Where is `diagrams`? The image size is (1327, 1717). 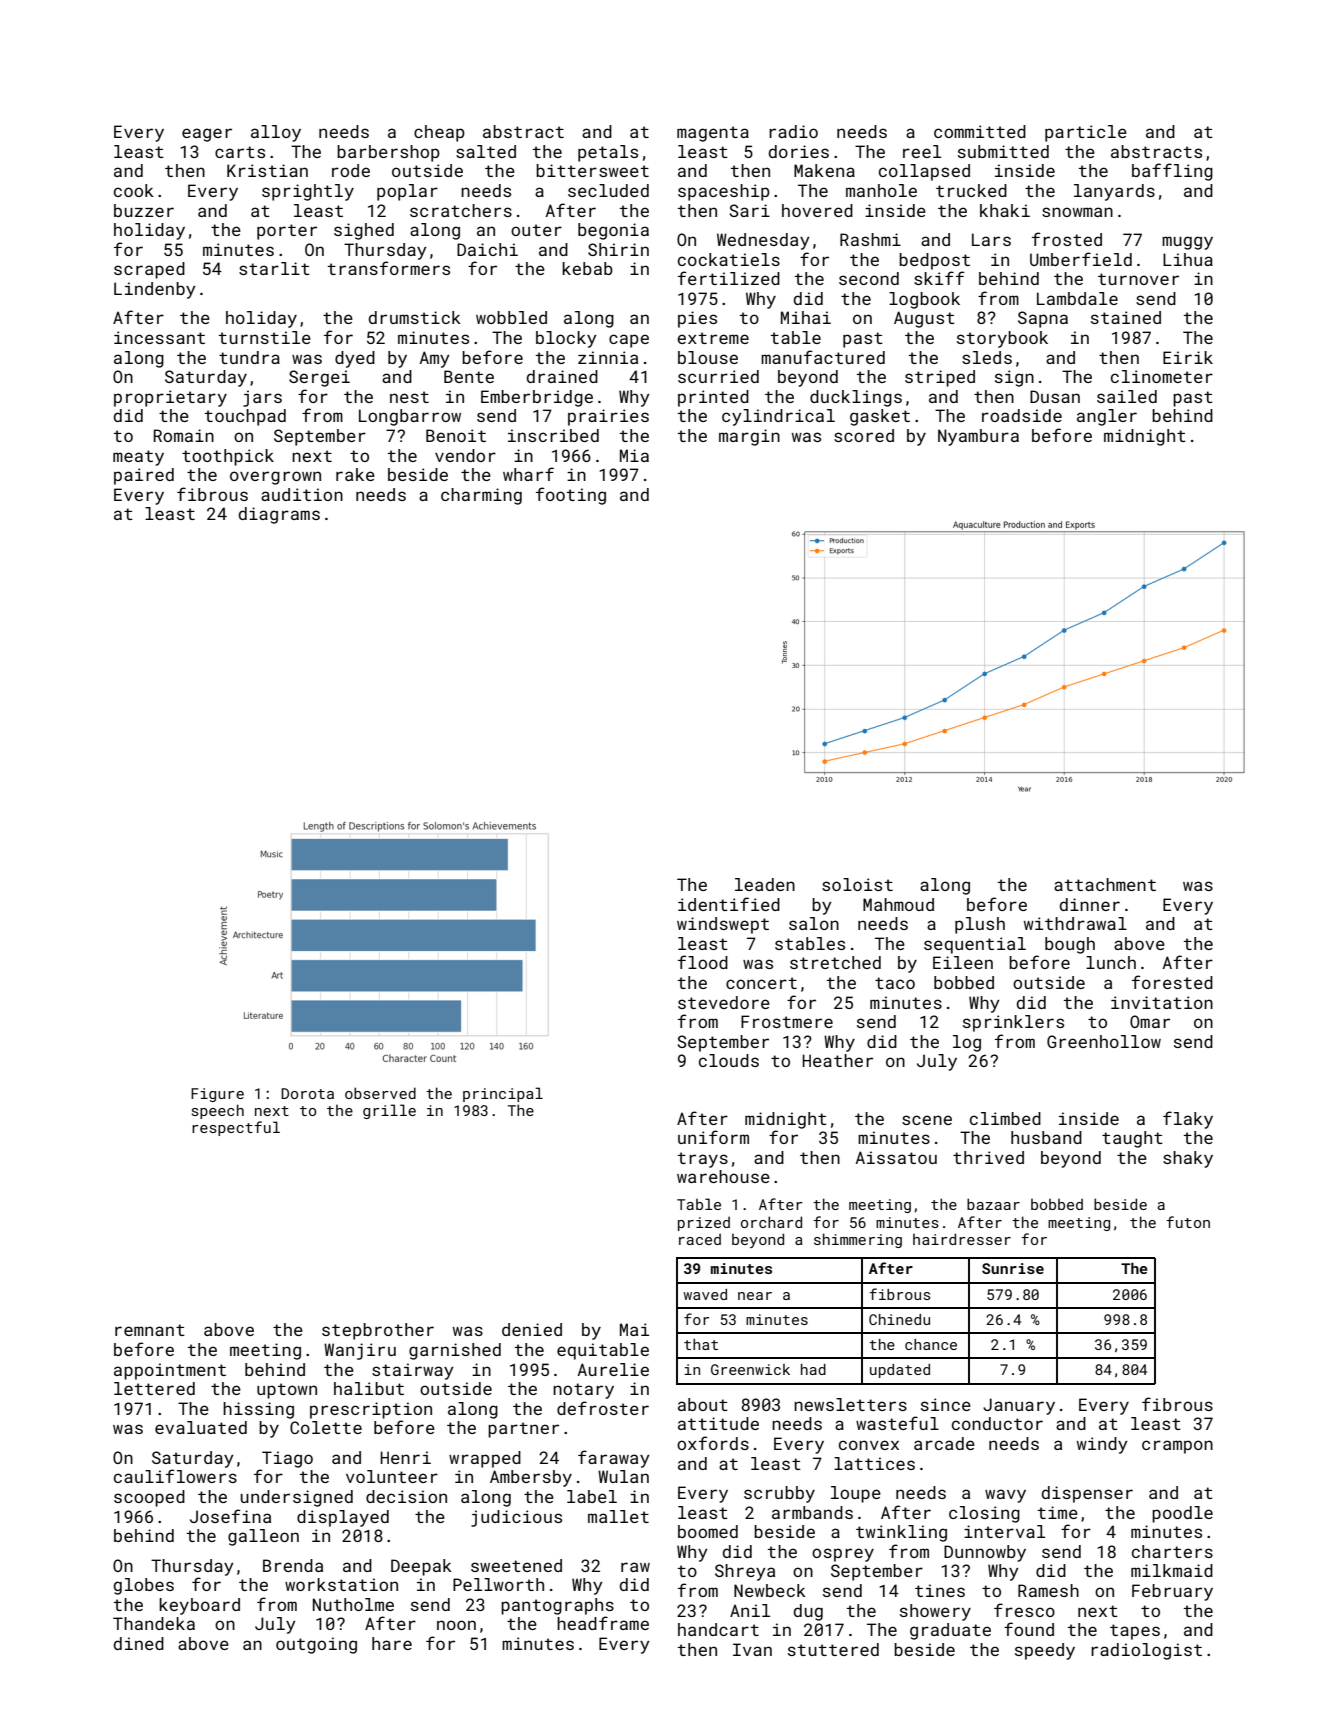
diagrams is located at coordinates (279, 515).
